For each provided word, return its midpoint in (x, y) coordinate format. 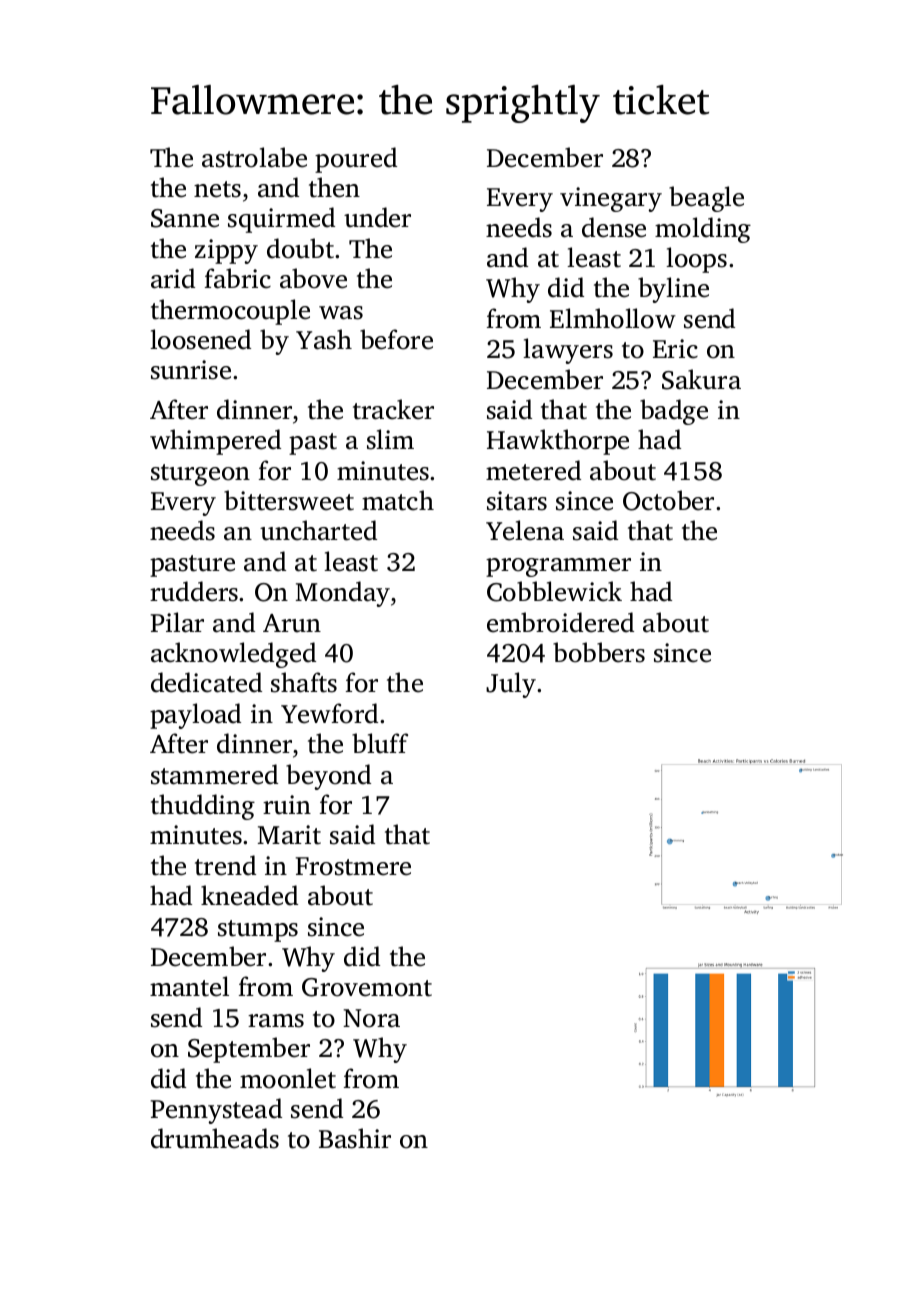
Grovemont (367, 987)
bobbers (599, 652)
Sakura (701, 379)
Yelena (525, 530)
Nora (371, 1018)
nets (217, 189)
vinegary (611, 199)
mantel (189, 986)
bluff (380, 743)
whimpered (215, 442)
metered (533, 470)
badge (674, 412)
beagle (706, 199)
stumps (258, 931)
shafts (304, 682)
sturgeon (200, 475)
